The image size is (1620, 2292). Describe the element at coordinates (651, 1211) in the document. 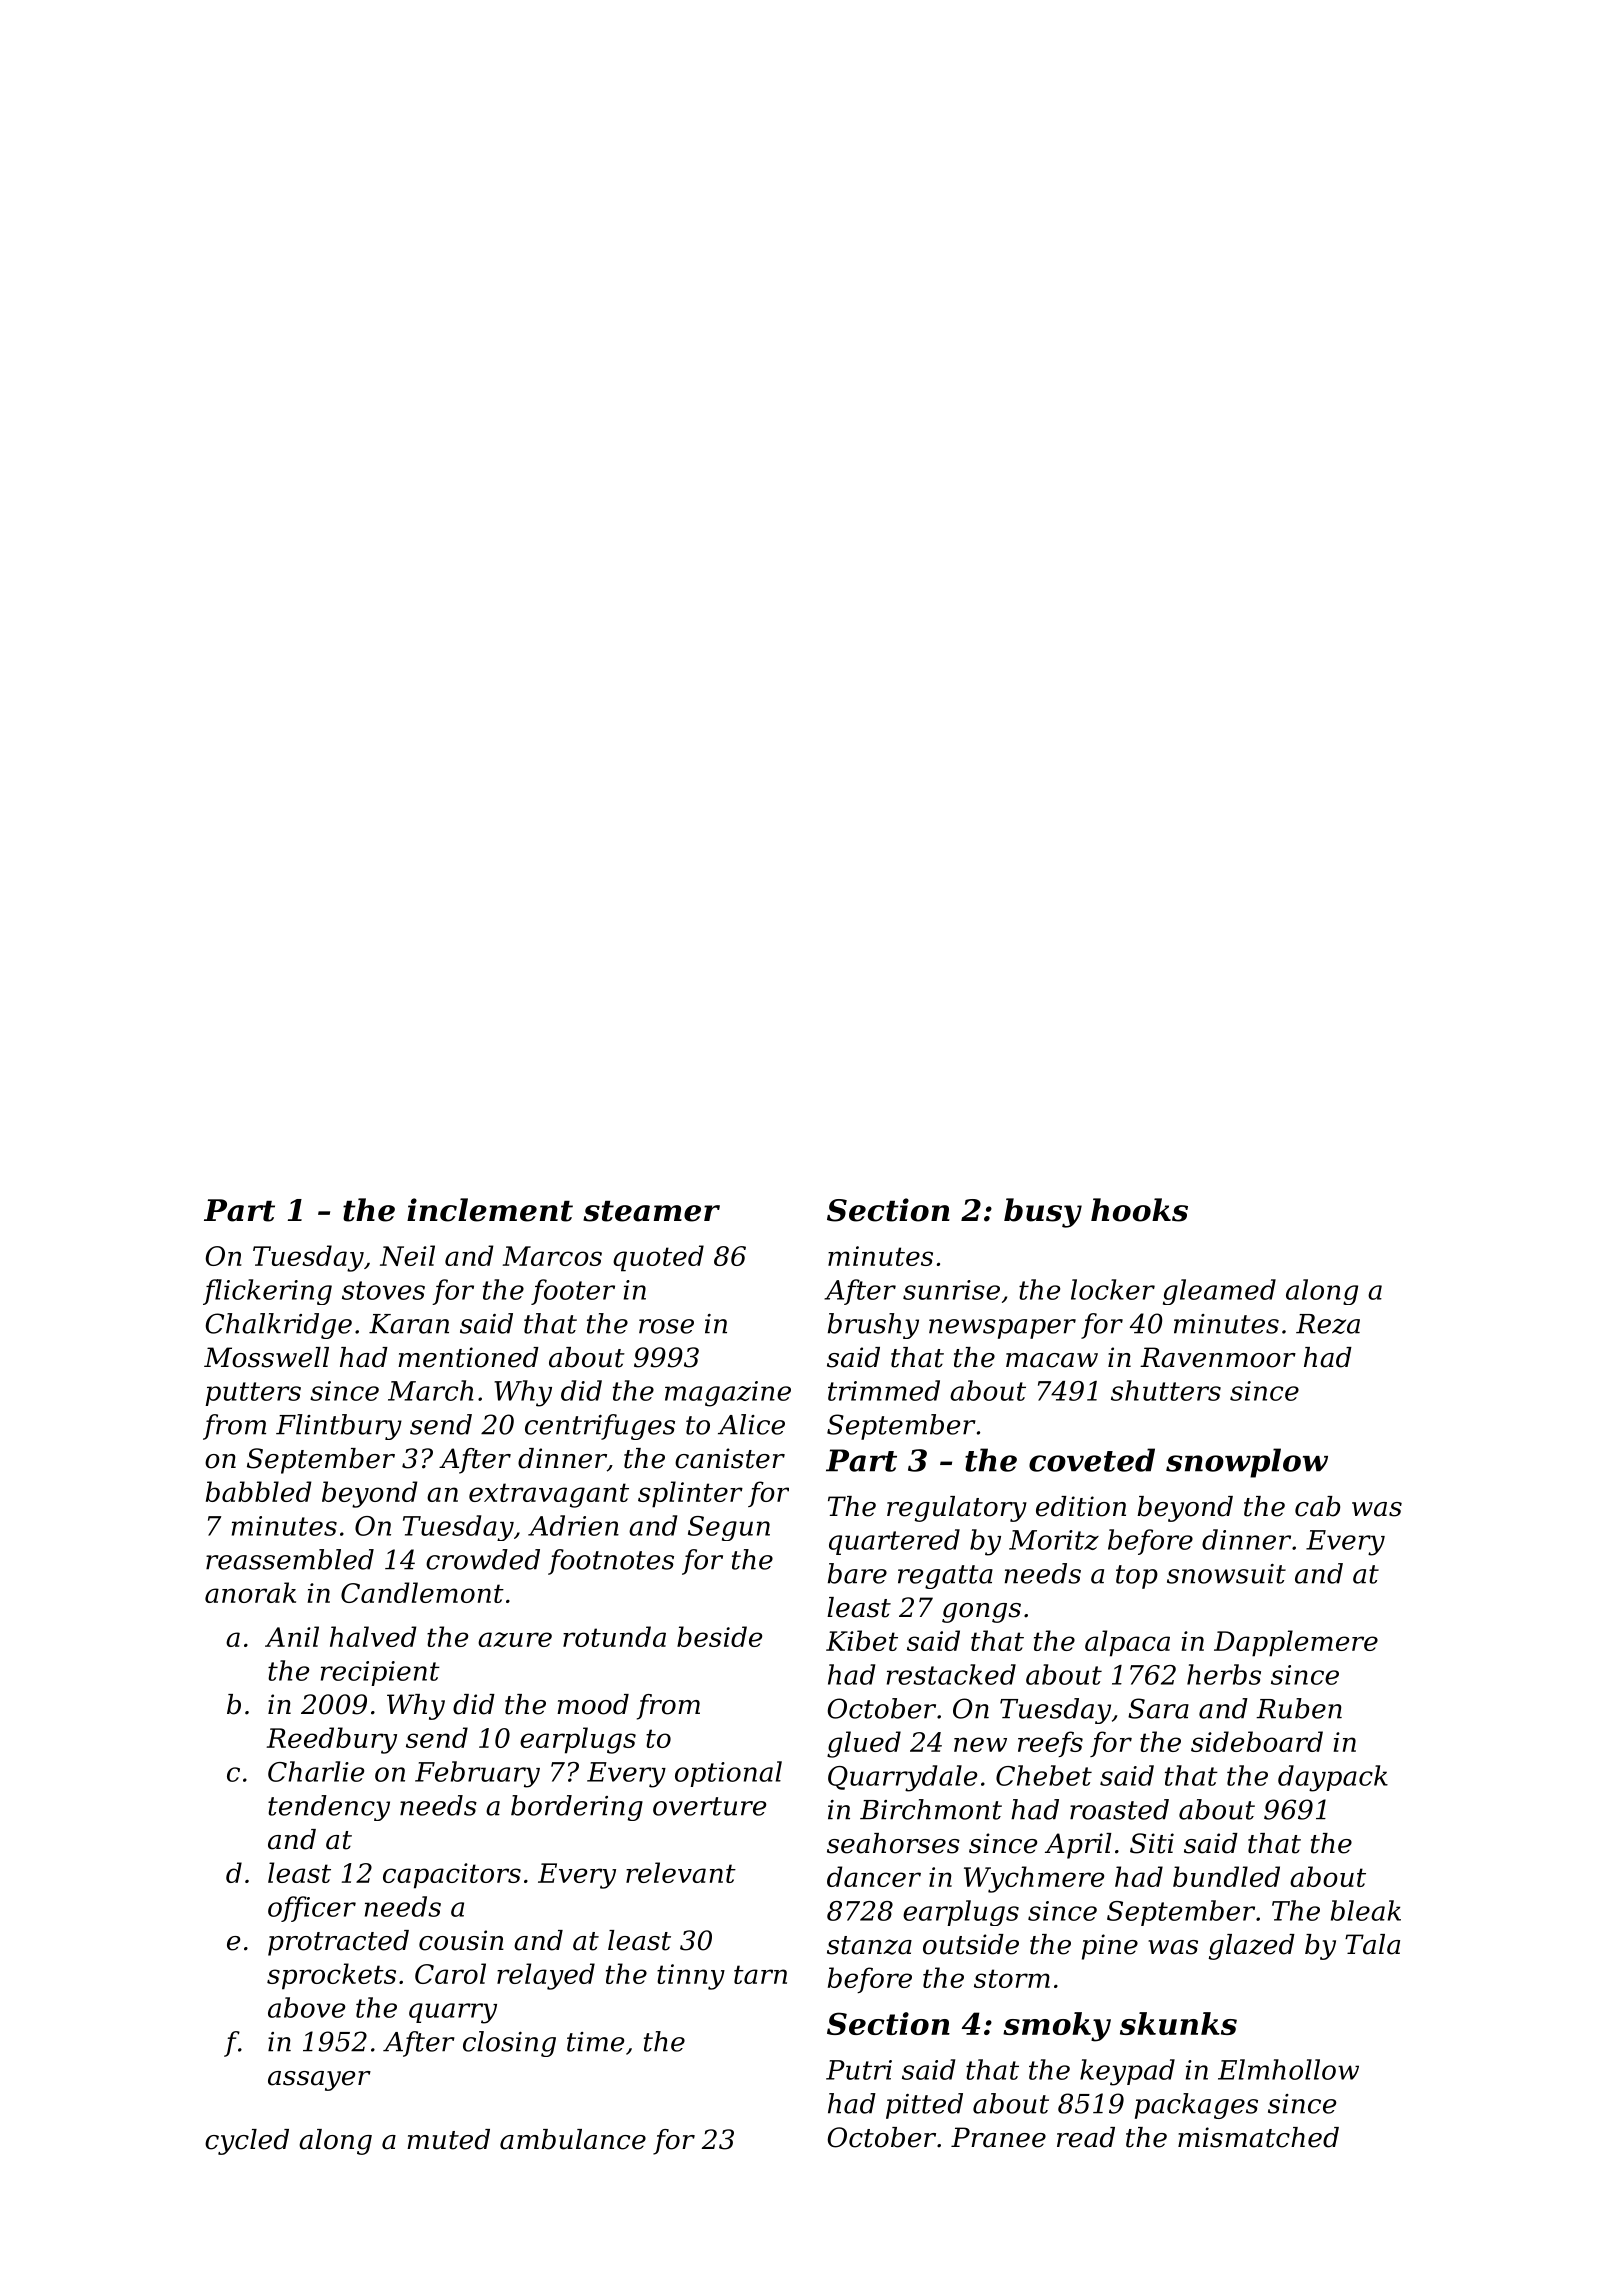

I see `steamer` at that location.
